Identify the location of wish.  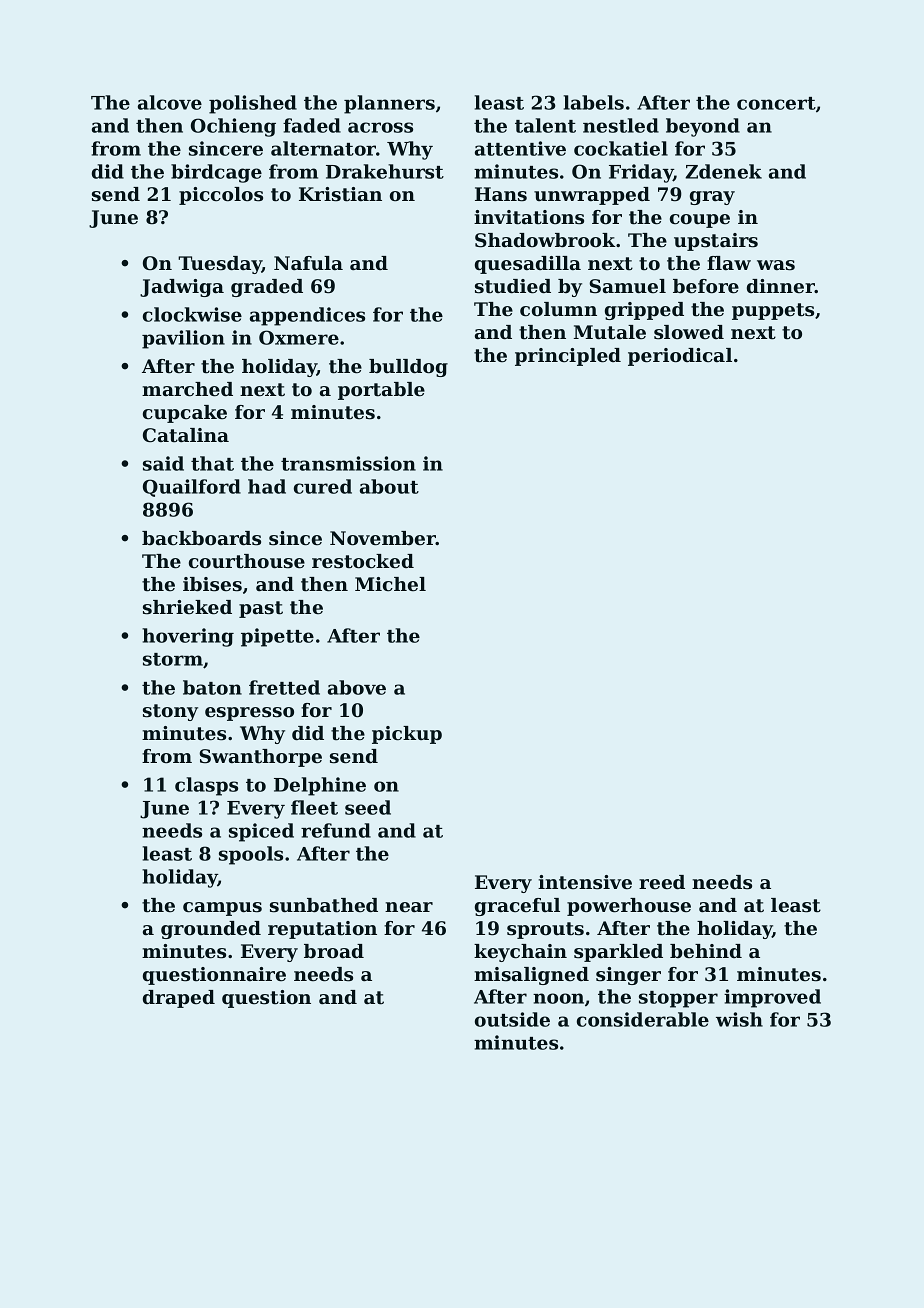
(739, 1019).
